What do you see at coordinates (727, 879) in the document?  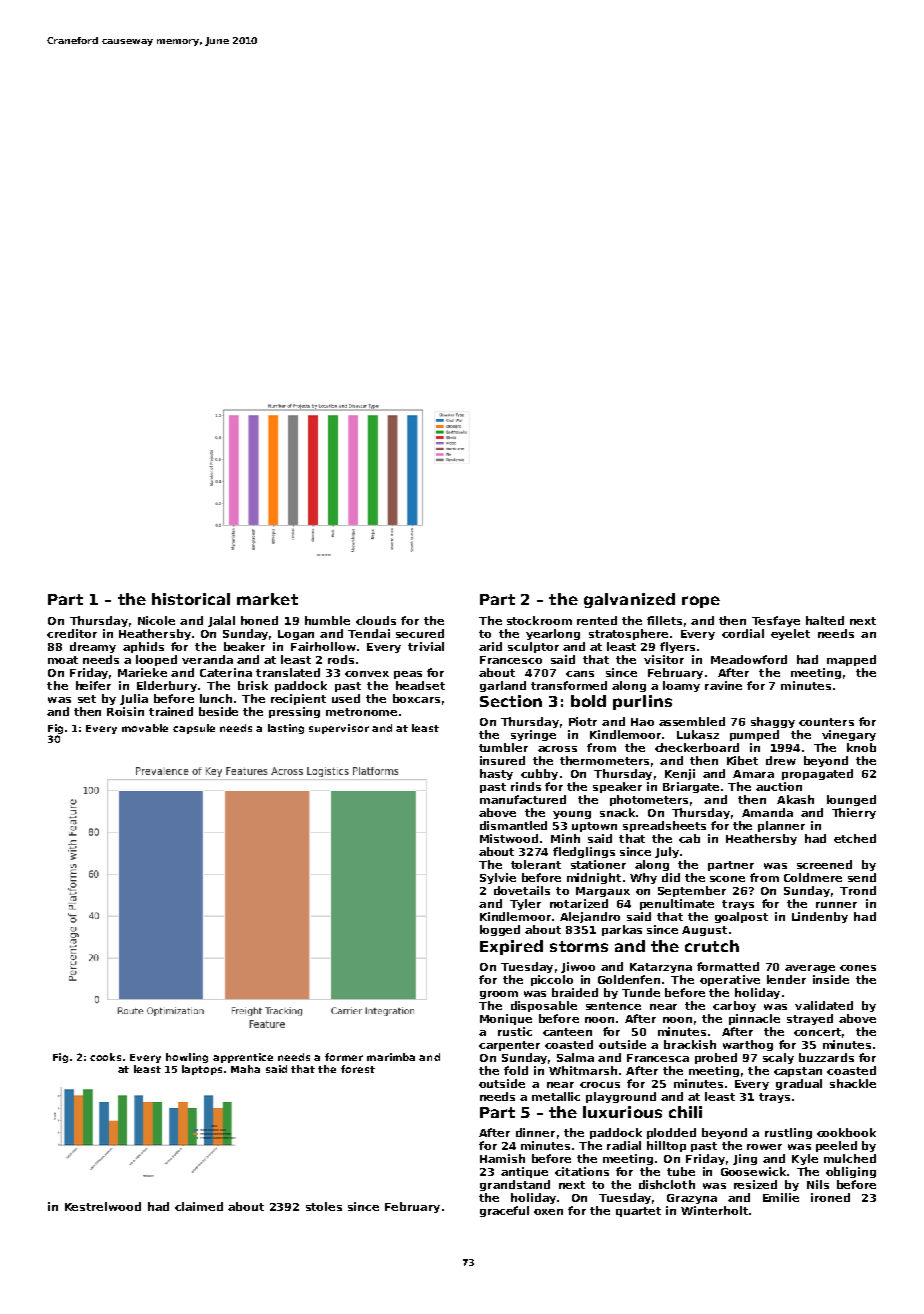 I see `scone` at bounding box center [727, 879].
